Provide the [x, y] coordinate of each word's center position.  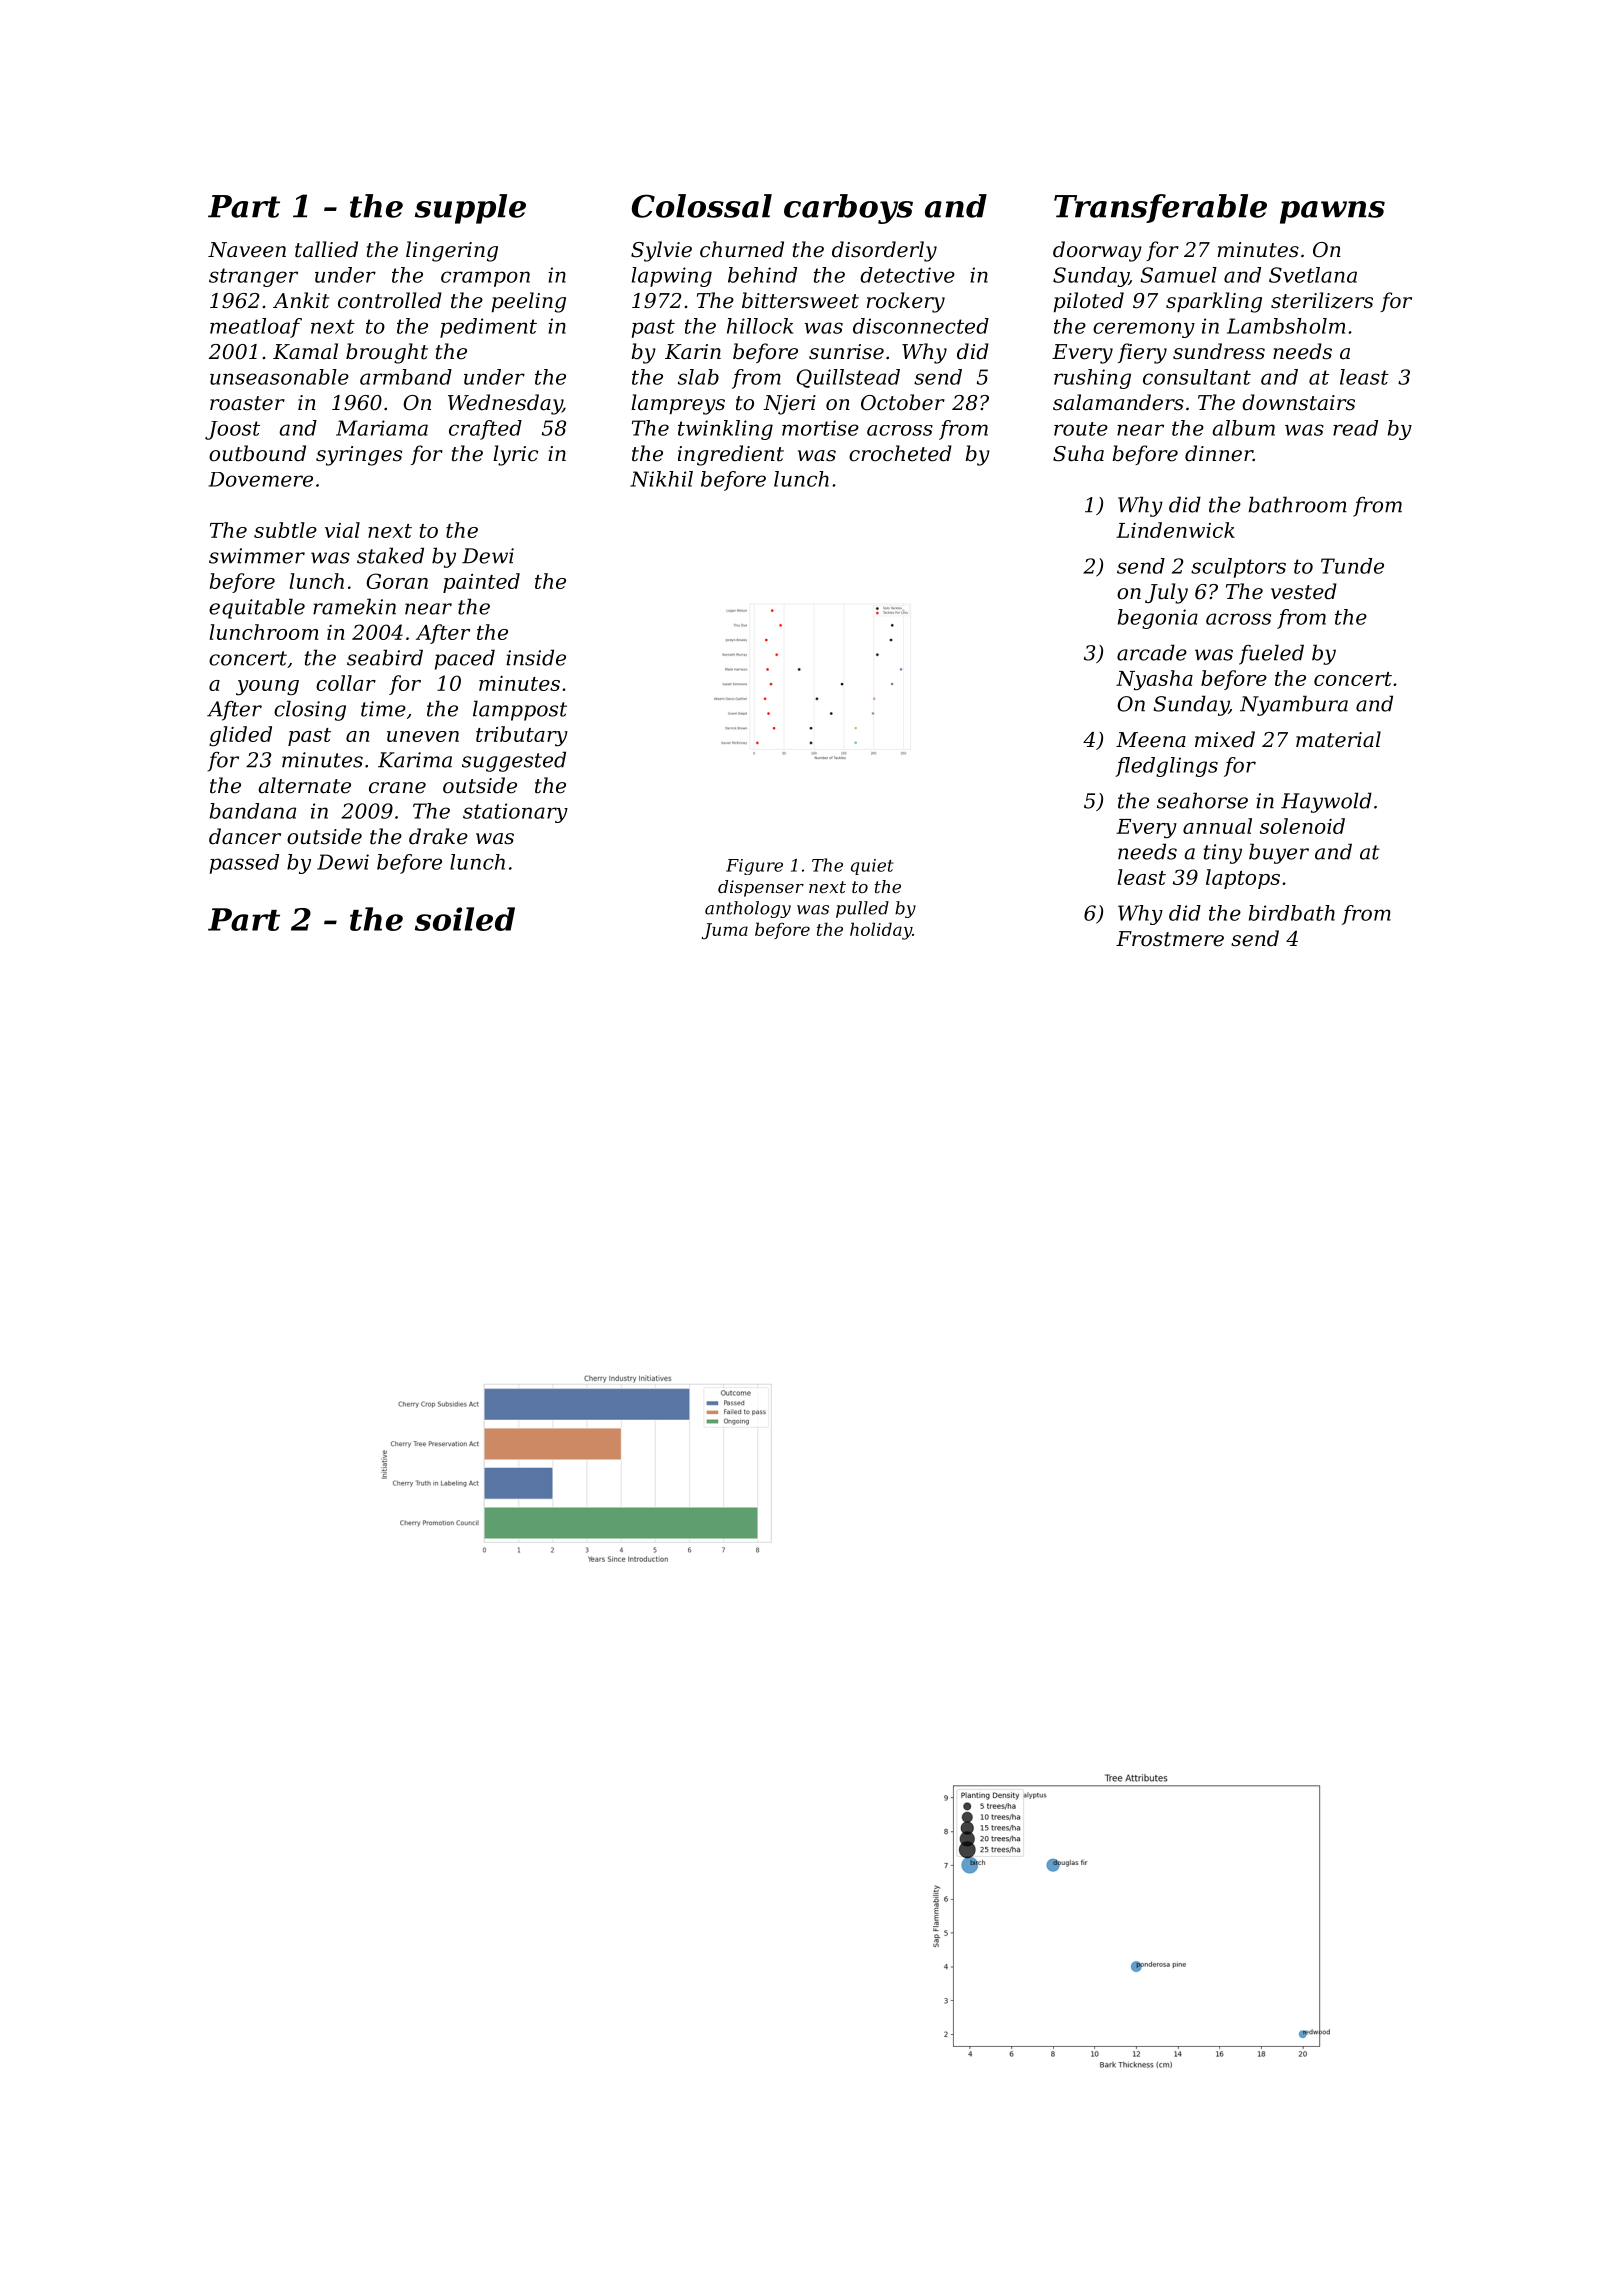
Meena [1151, 740]
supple [470, 209]
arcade [1152, 652]
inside [536, 657]
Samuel [1178, 275]
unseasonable [279, 377]
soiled [465, 919]
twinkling [725, 430]
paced [465, 659]
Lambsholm [1286, 326]
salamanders [1118, 402]
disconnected [921, 326]
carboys [848, 209]
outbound [257, 453]
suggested [514, 761]
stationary [515, 813]
